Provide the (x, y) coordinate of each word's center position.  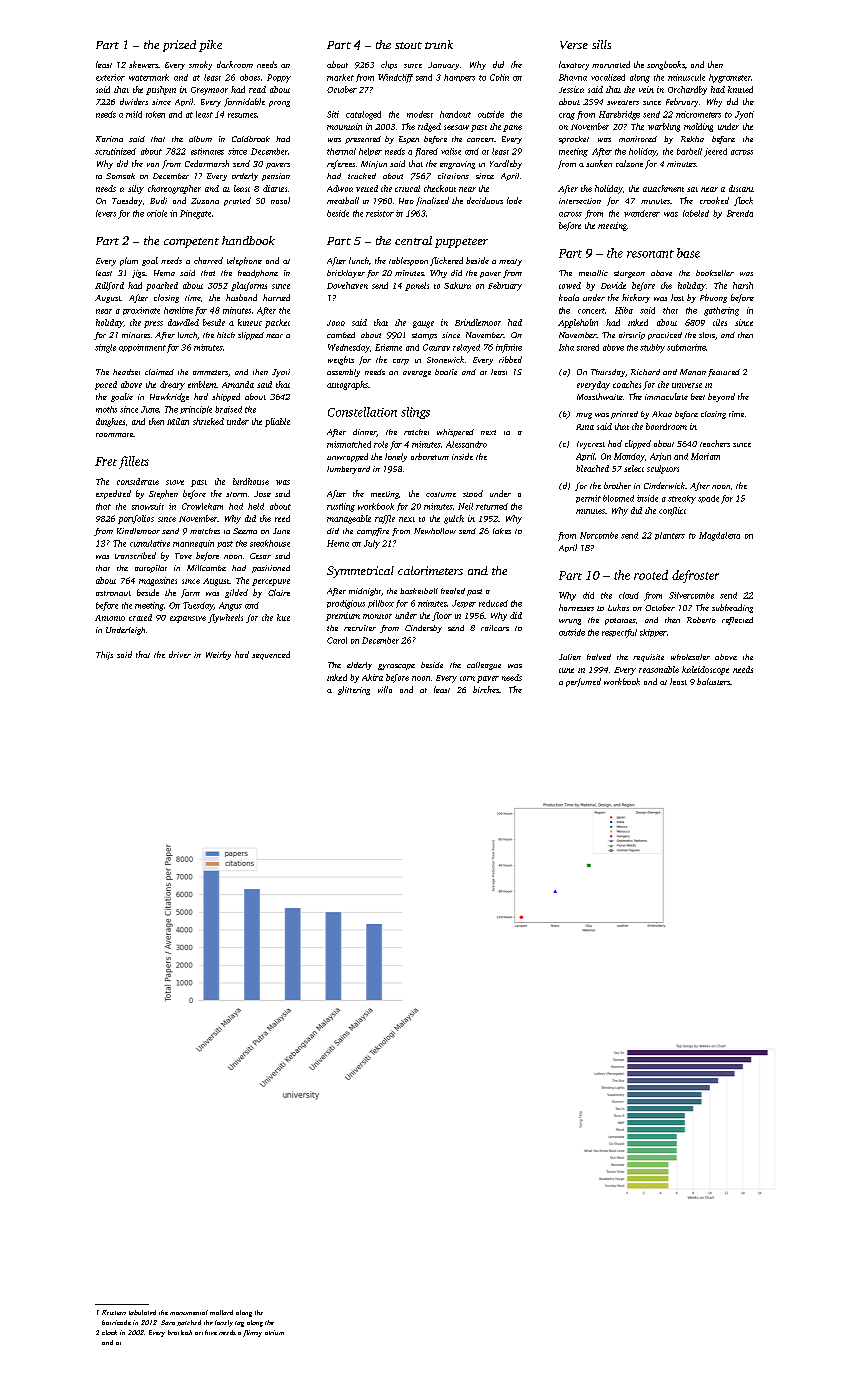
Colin (499, 77)
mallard (221, 1312)
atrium (274, 1332)
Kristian (114, 1312)
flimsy (252, 1333)
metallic (593, 273)
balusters (713, 681)
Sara (168, 1322)
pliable (277, 422)
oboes (250, 77)
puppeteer (461, 243)
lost (677, 297)
